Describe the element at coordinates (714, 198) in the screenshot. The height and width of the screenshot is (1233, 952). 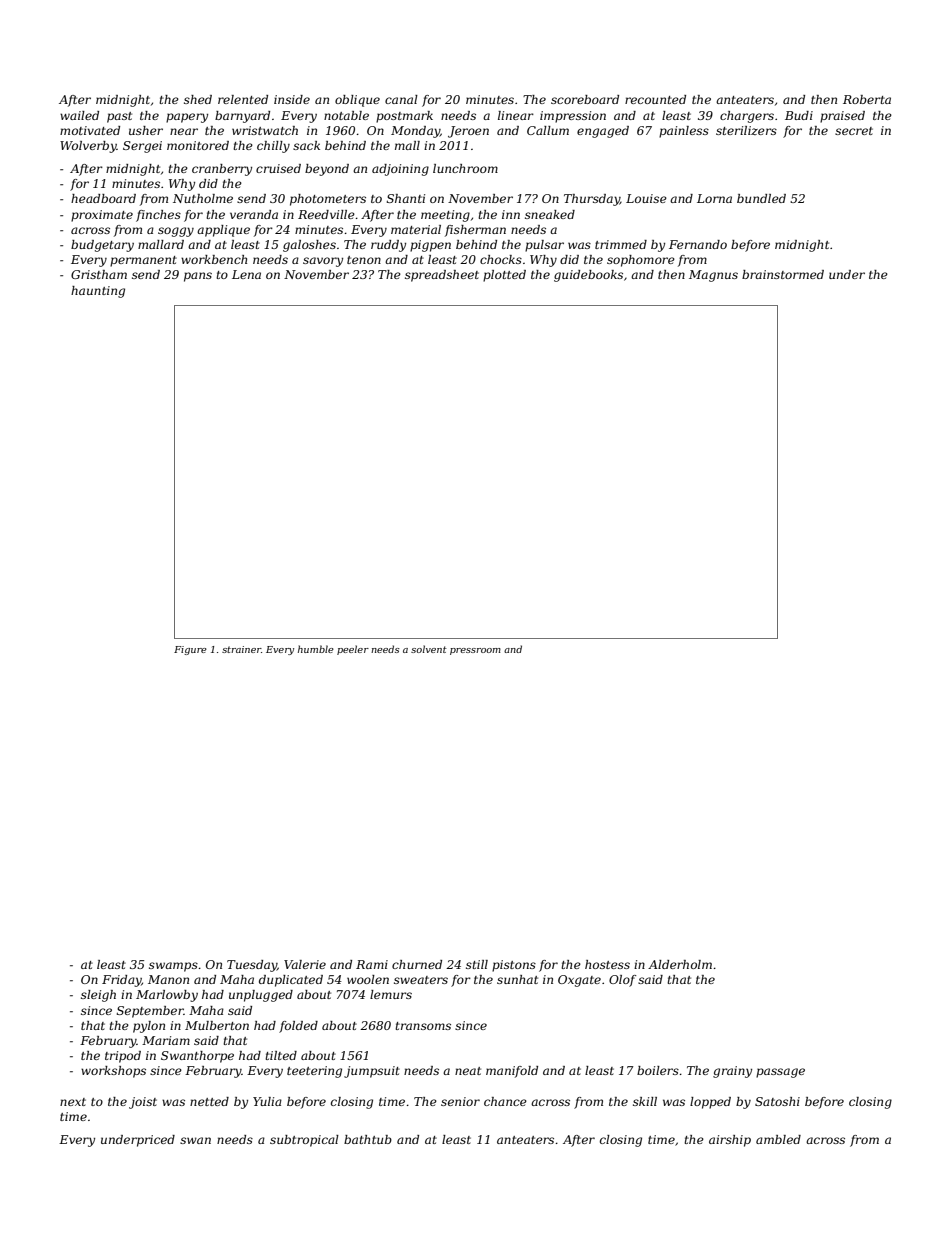
I see `Lorna` at that location.
